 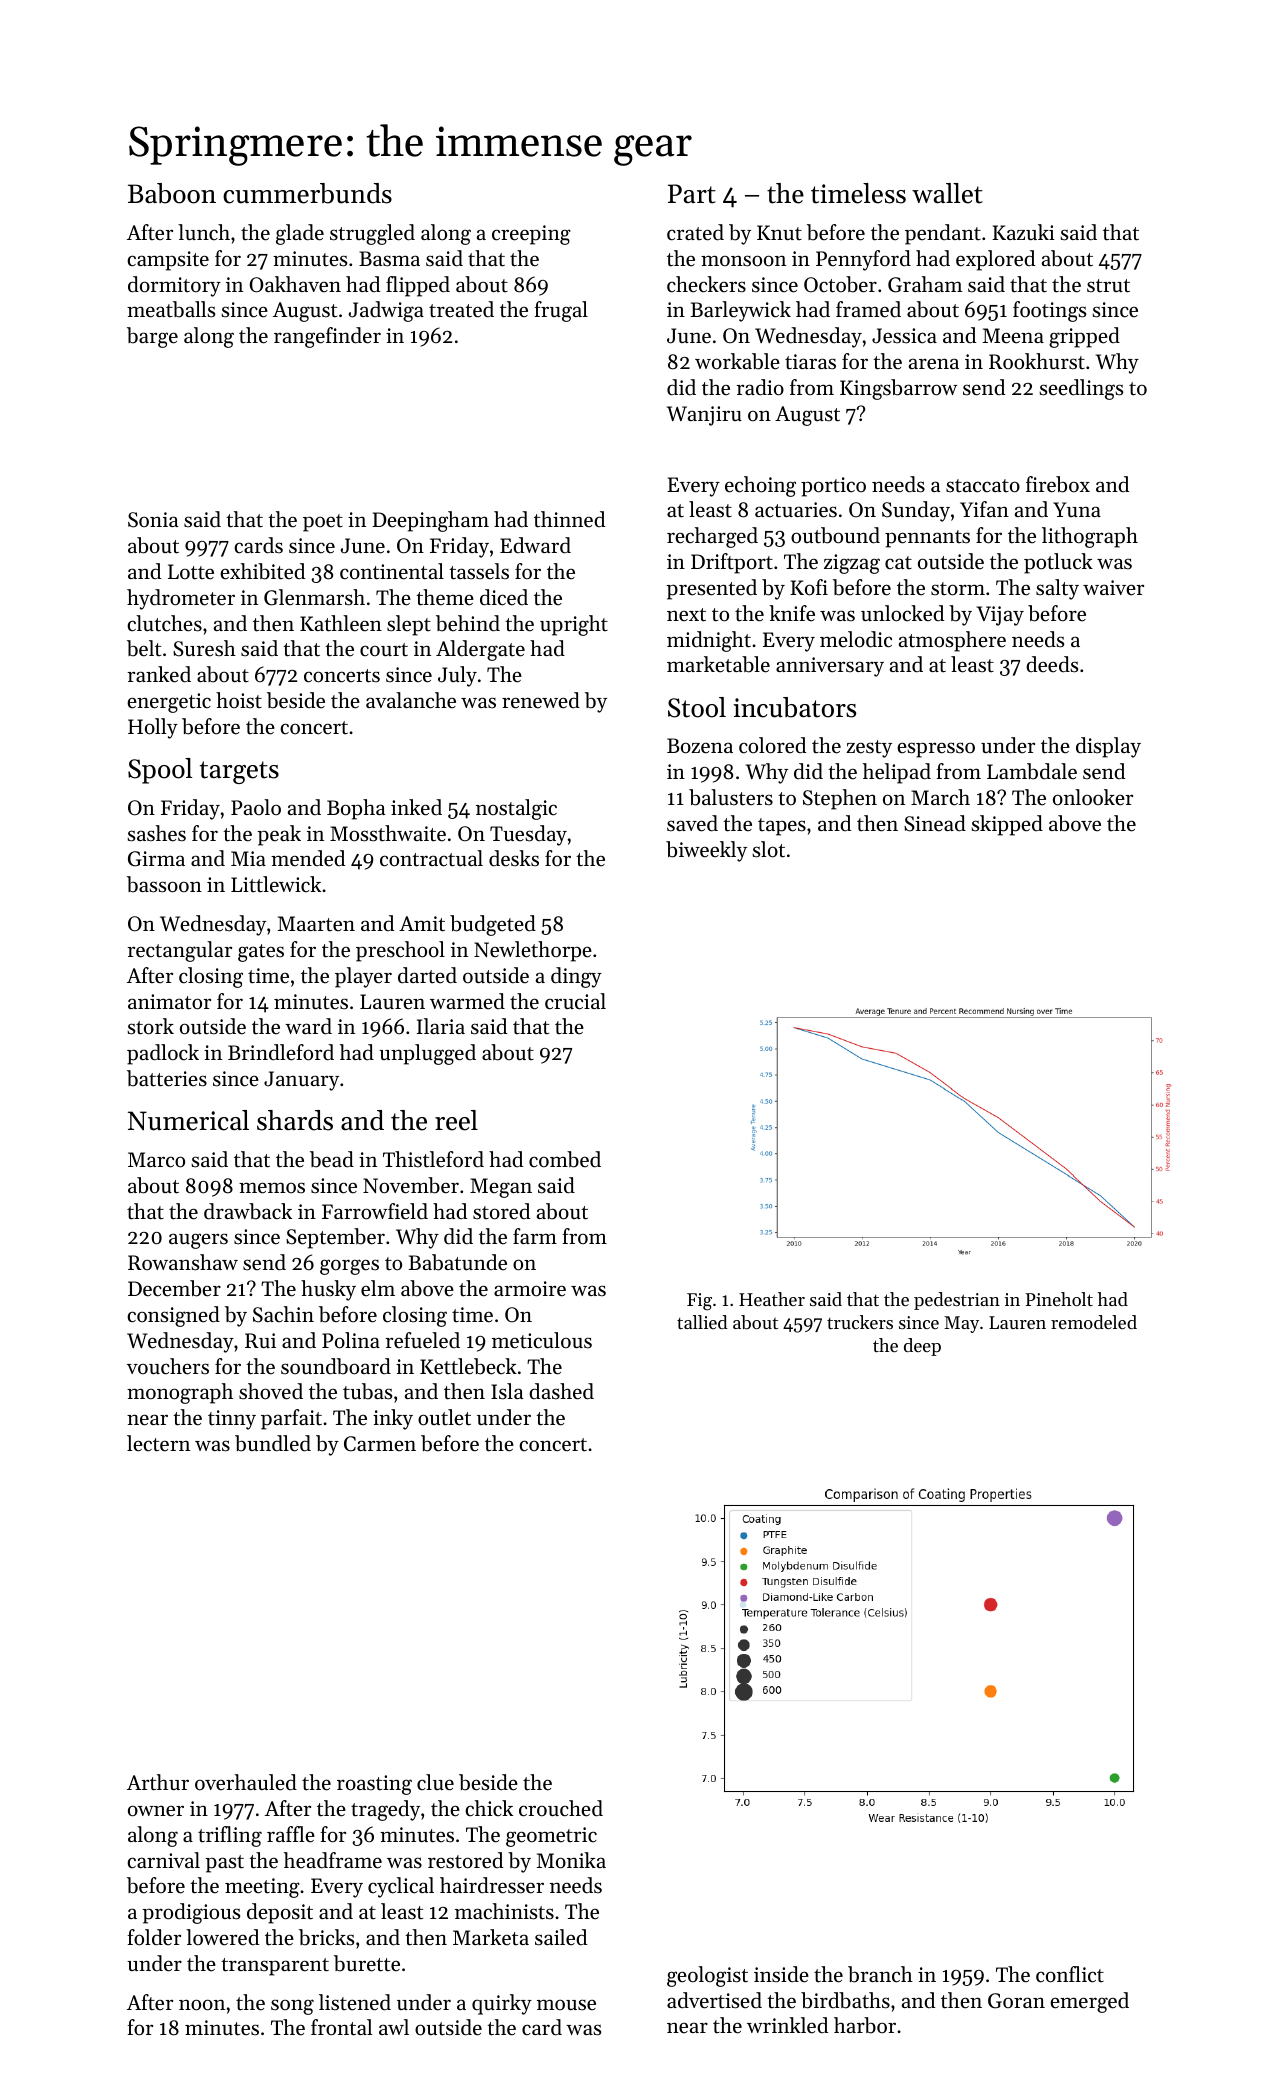 I want to click on Jadwiga, so click(x=386, y=311).
